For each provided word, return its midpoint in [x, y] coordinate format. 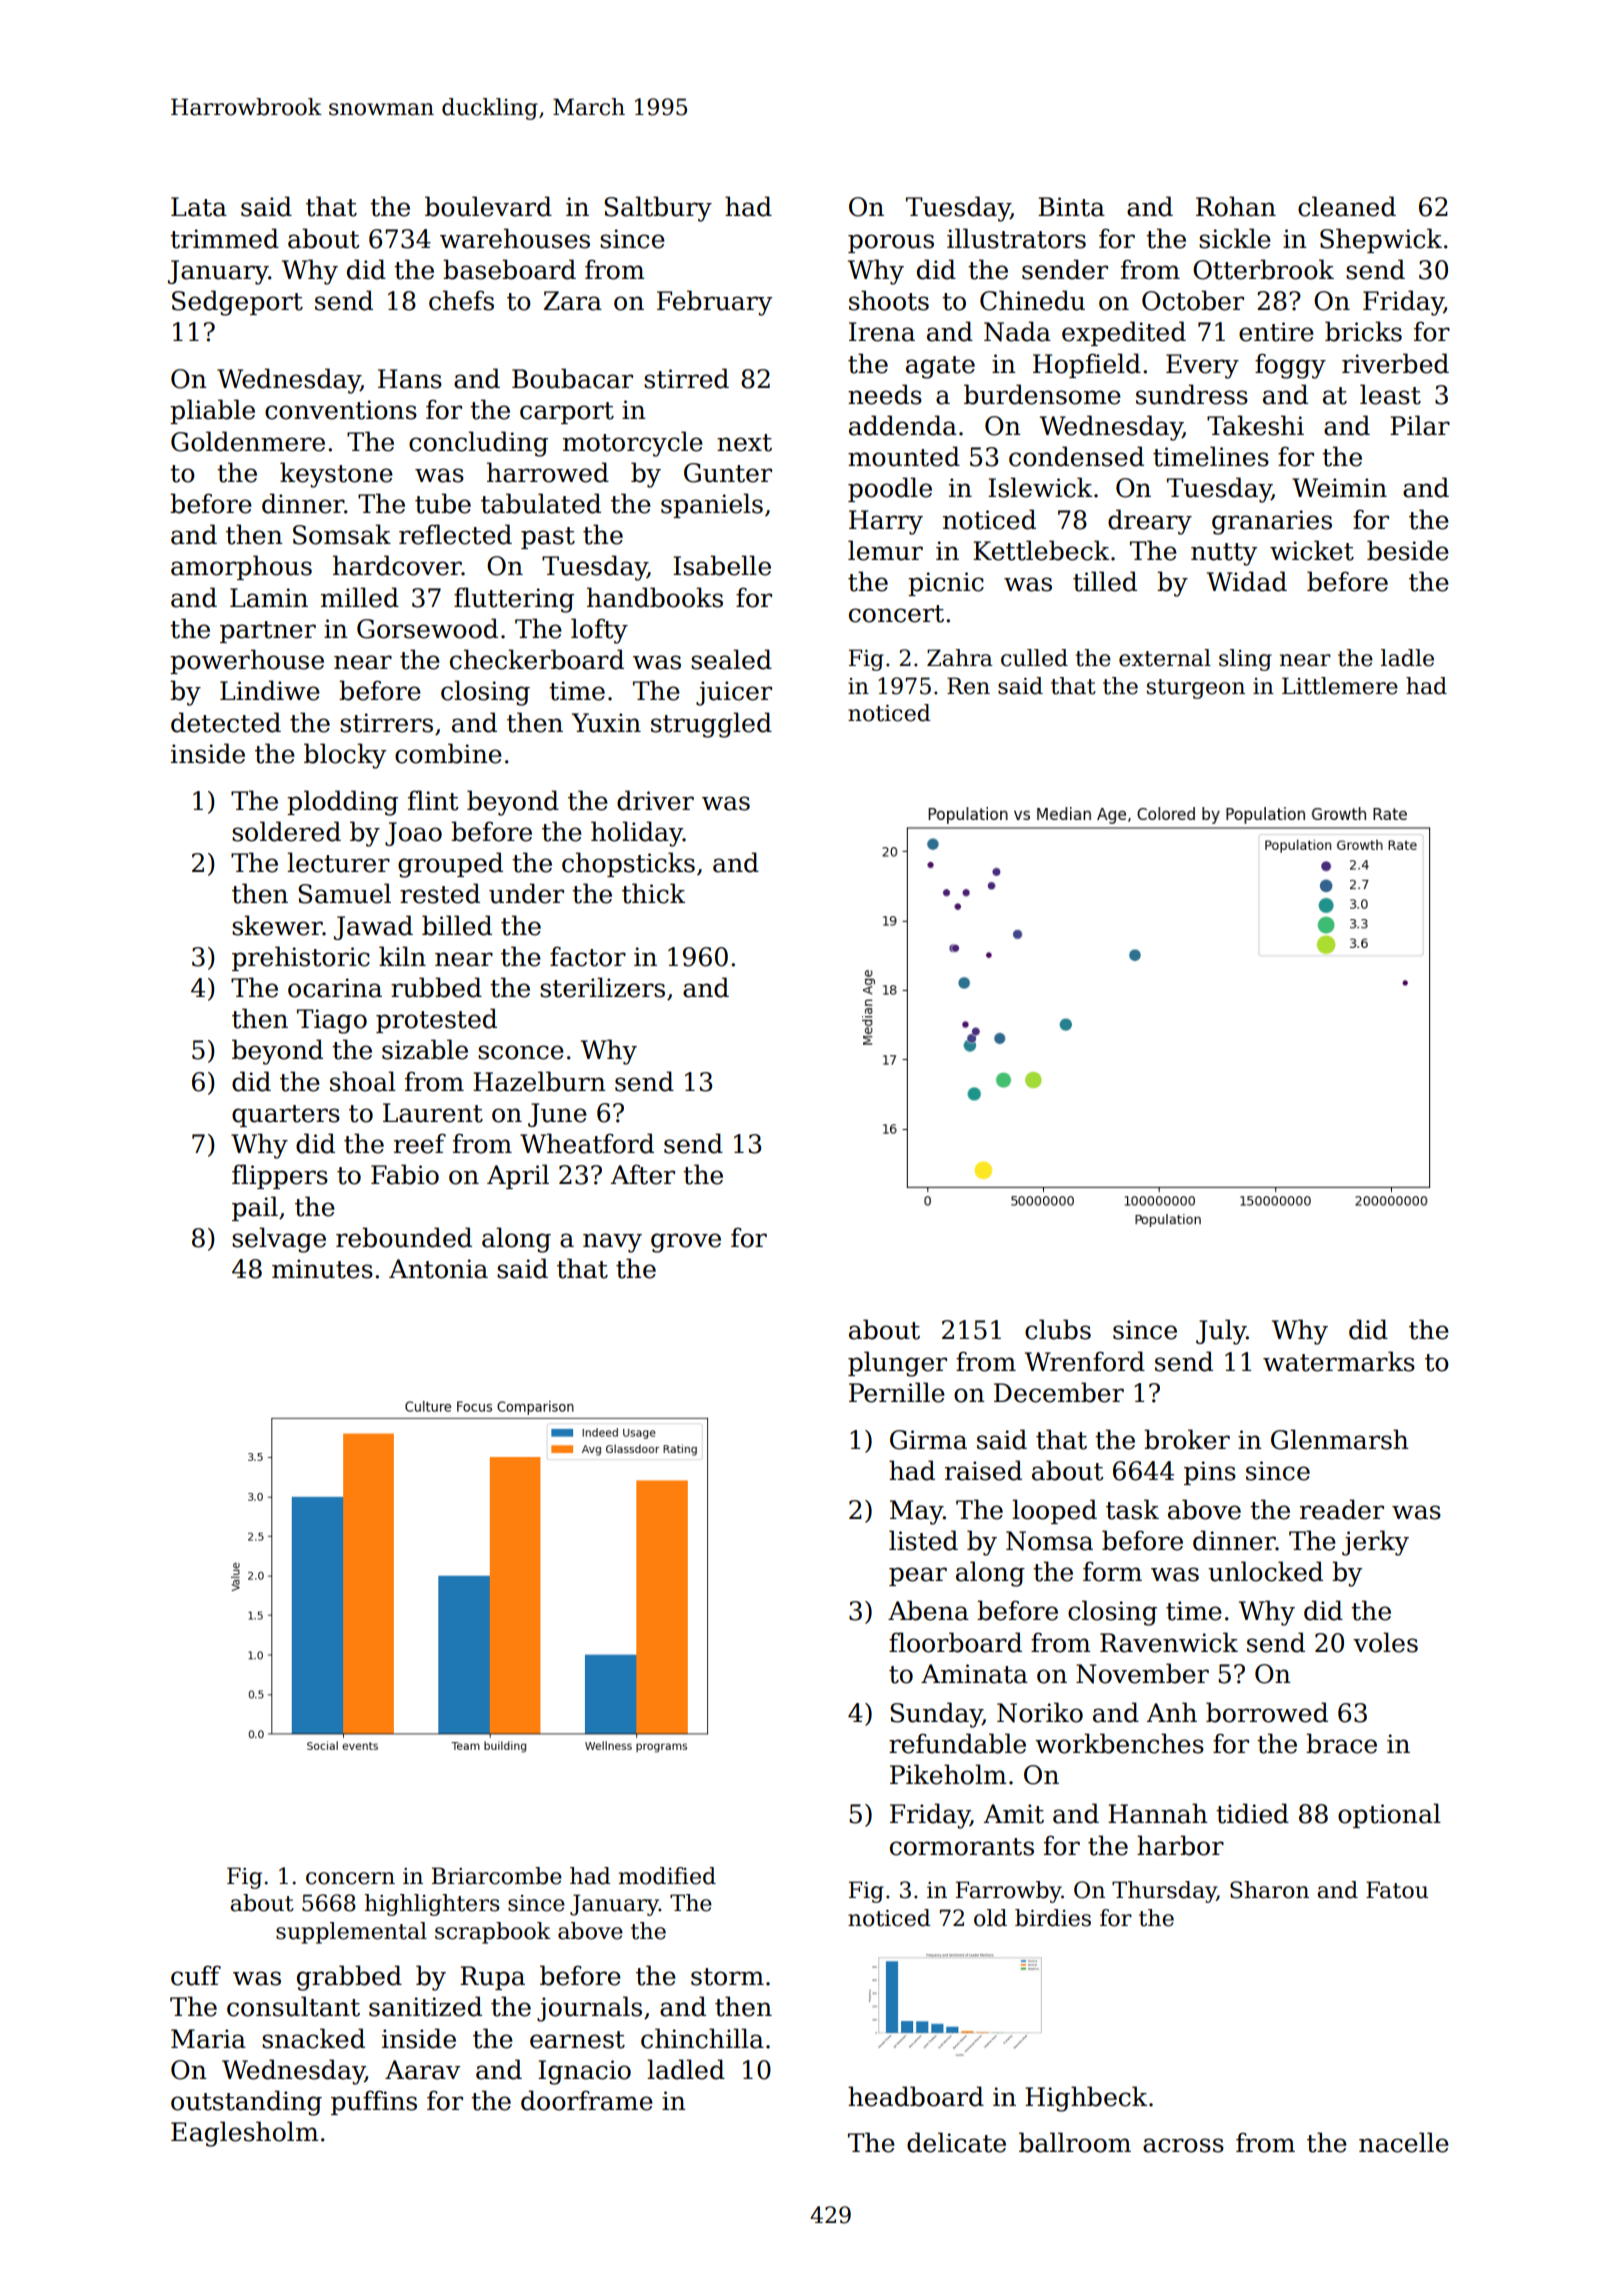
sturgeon [1196, 689]
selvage [279, 1240]
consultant [293, 2006]
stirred [686, 378]
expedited [1124, 333]
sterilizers [602, 987]
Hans [410, 379]
